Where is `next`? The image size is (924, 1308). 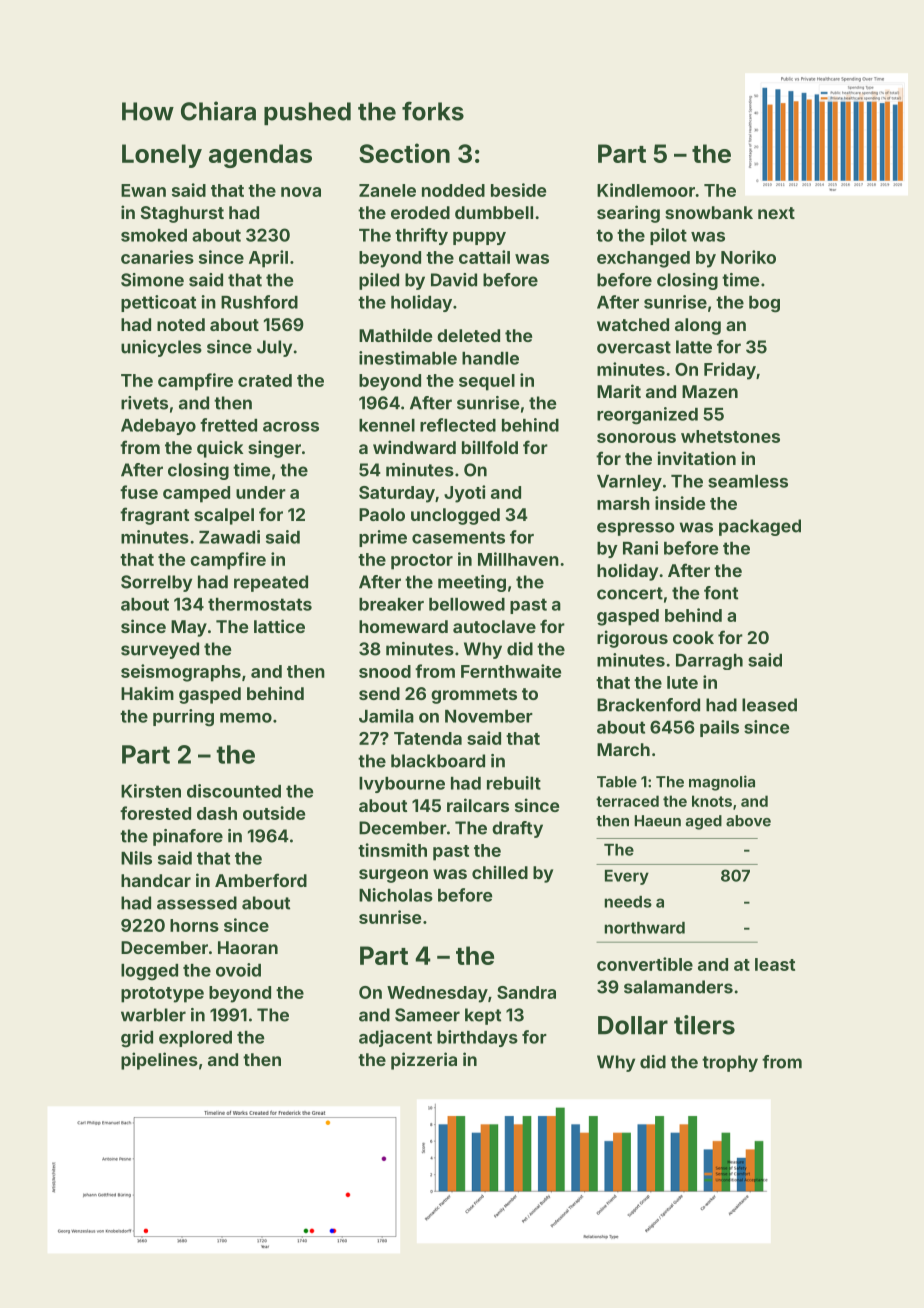 next is located at coordinates (776, 213).
